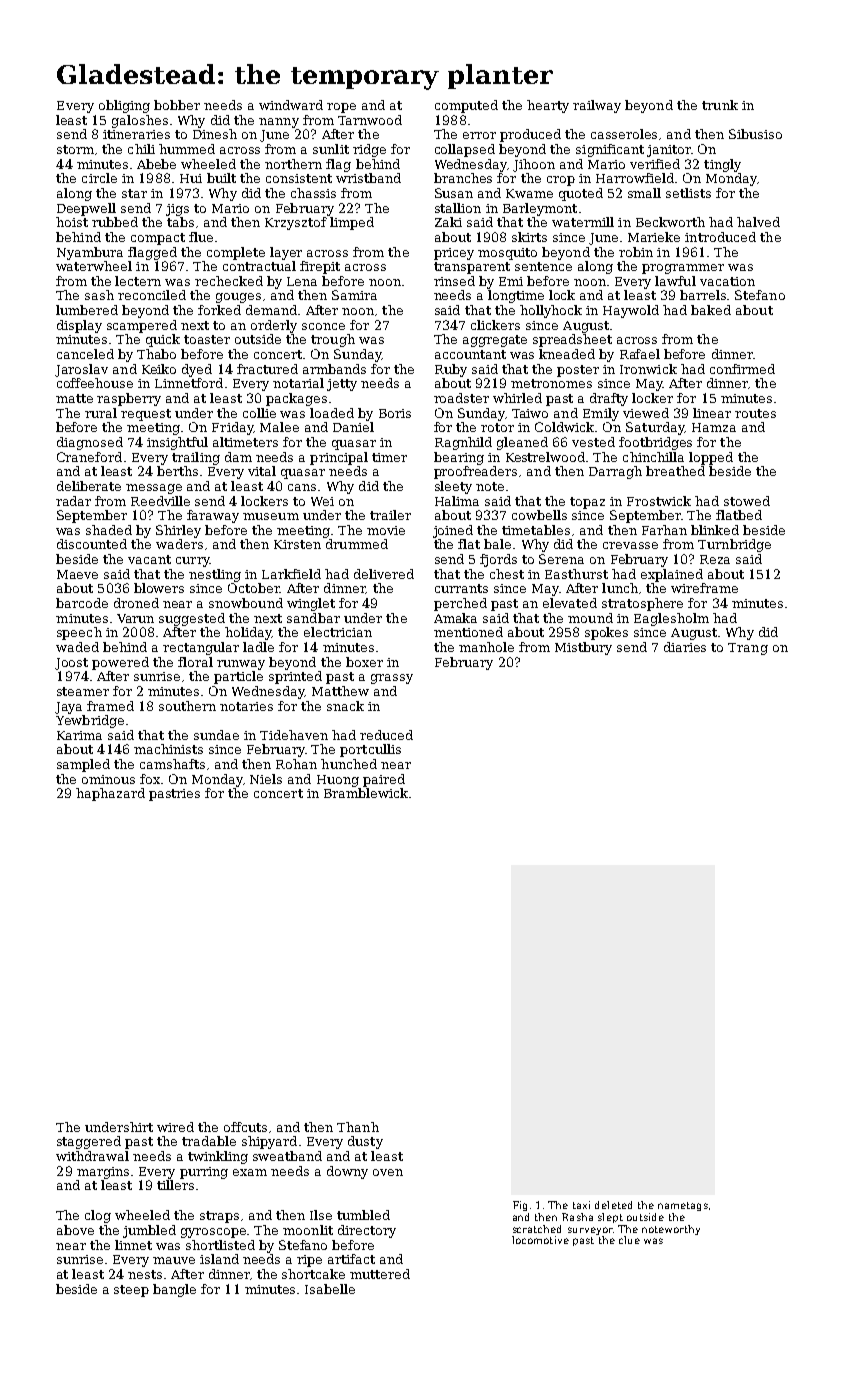 This screenshot has width=849, height=1400. I want to click on computed, so click(466, 106).
